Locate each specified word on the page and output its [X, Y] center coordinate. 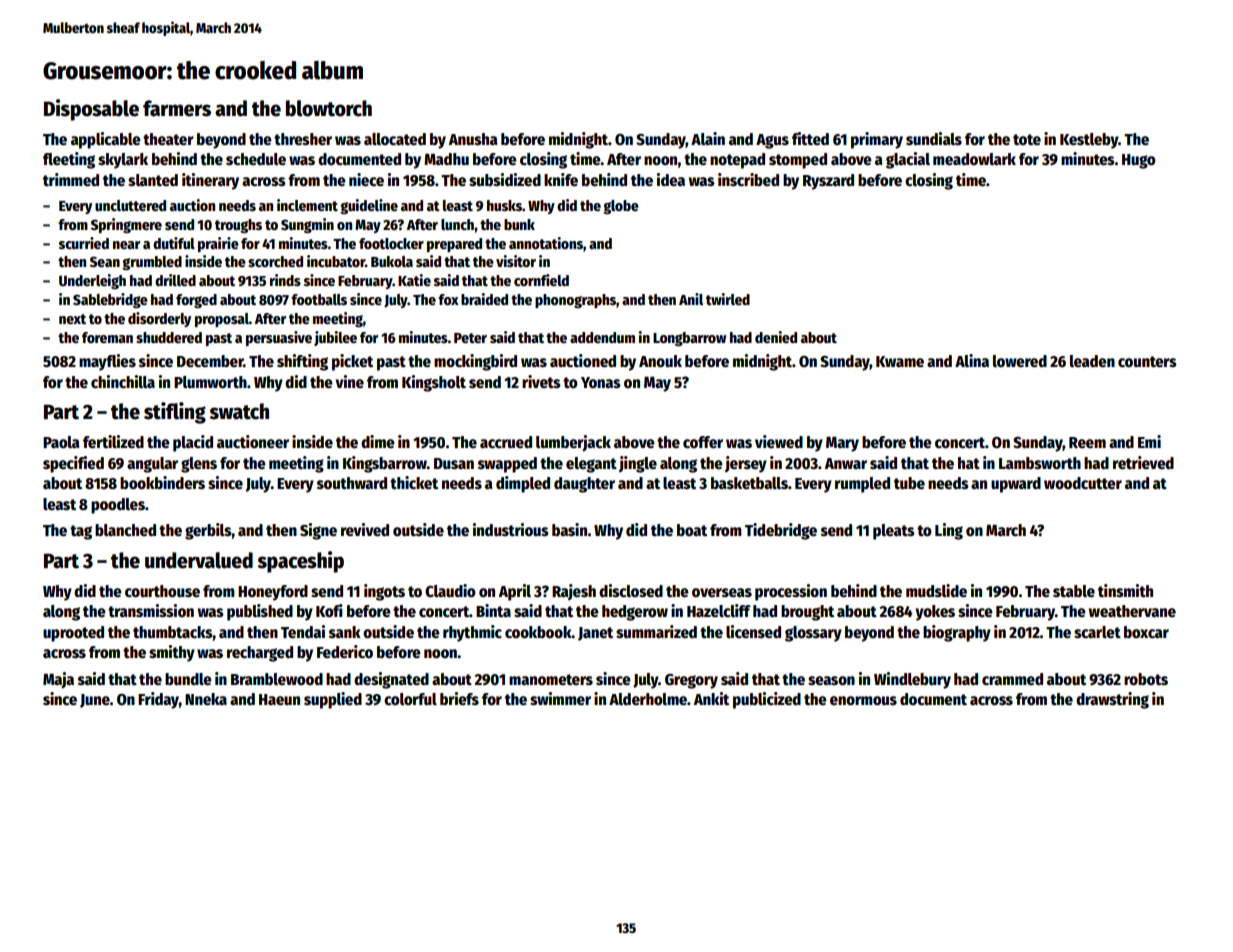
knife [561, 180]
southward [352, 483]
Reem [1087, 442]
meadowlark [974, 159]
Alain [708, 138]
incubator [336, 261]
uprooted [73, 634]
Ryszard [828, 182]
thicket [414, 483]
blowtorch [329, 108]
